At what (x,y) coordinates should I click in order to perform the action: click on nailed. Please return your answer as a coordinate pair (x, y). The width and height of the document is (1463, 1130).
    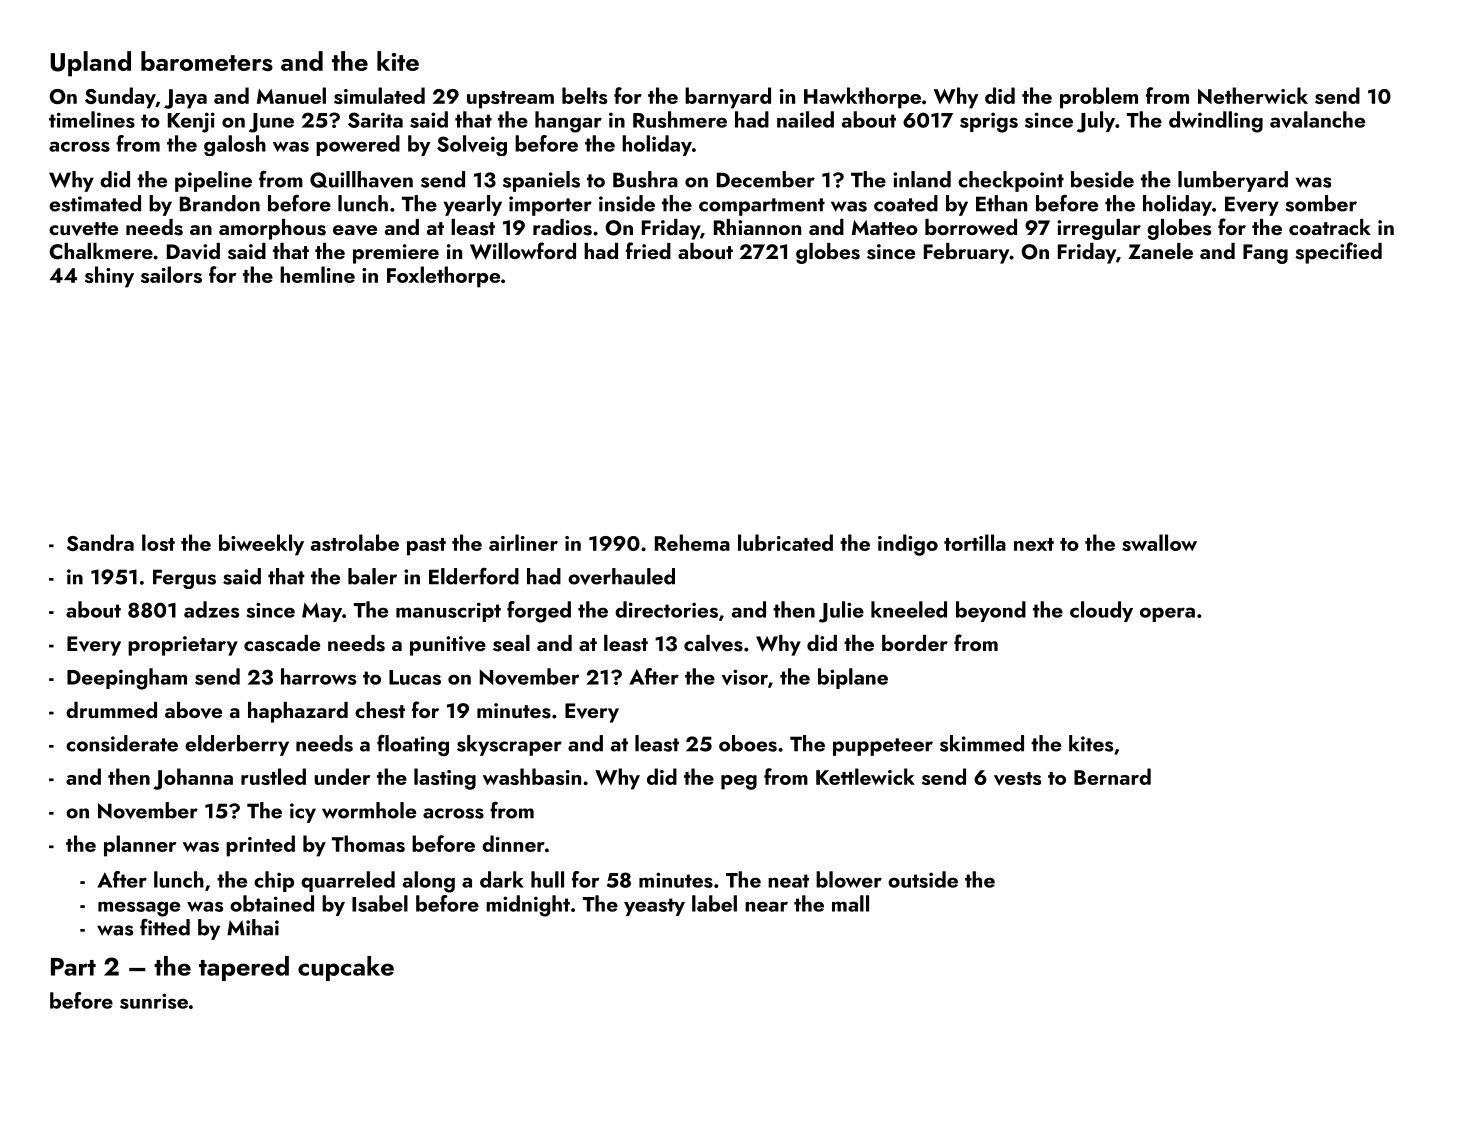
    Looking at the image, I should click on (805, 119).
